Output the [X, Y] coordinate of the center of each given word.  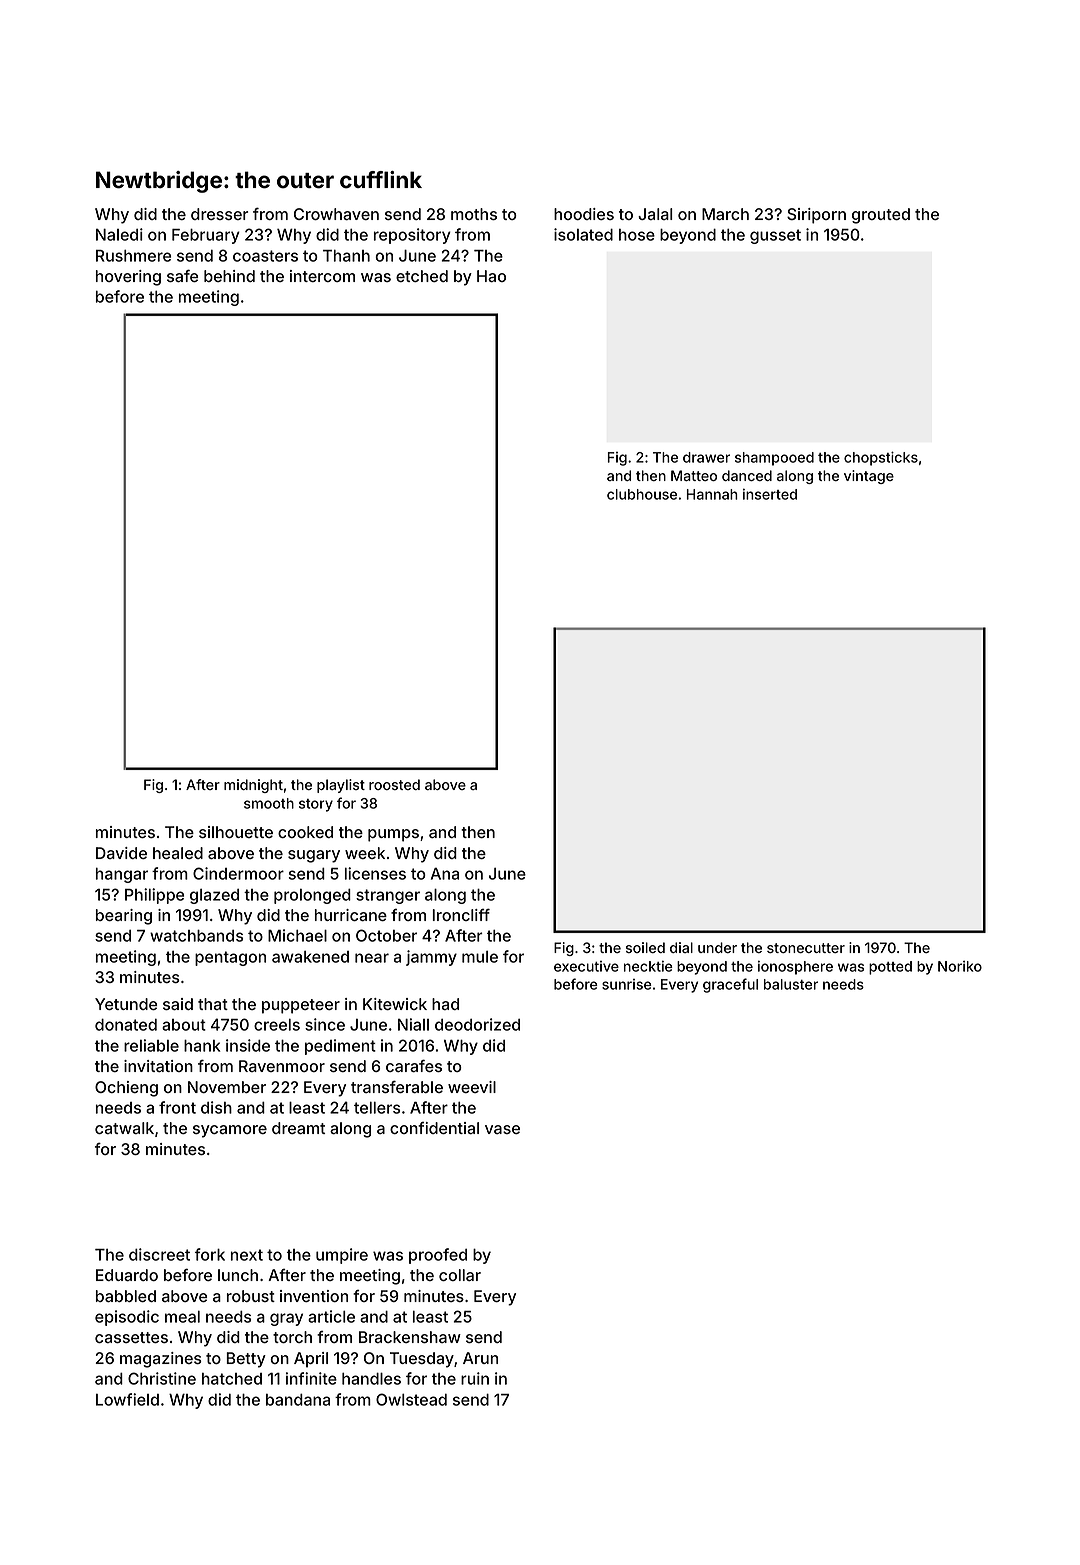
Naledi [119, 234]
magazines [161, 1360]
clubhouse [642, 494]
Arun [480, 1358]
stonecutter [806, 948]
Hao [491, 276]
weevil [472, 1087]
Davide [121, 853]
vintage [869, 477]
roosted [394, 784]
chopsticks [881, 458]
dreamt [298, 1128]
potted [890, 968]
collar [460, 1275]
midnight [253, 786]
